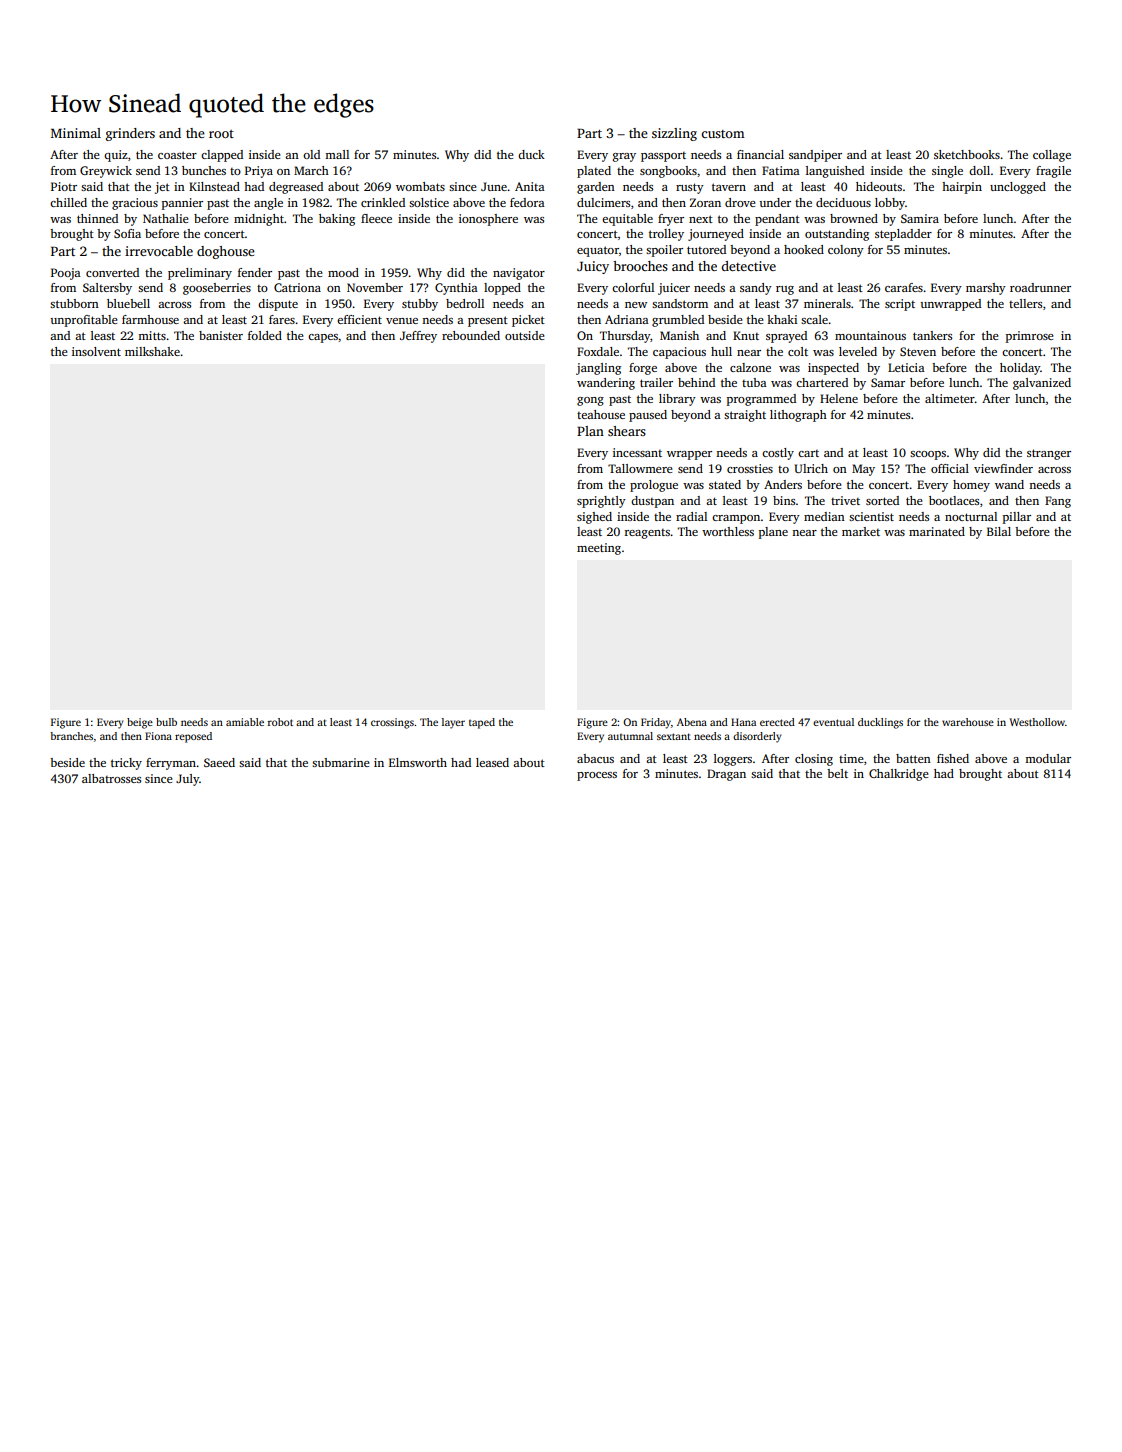 This image has width=1122, height=1452. Describe the element at coordinates (971, 486) in the image. I see `homey` at that location.
